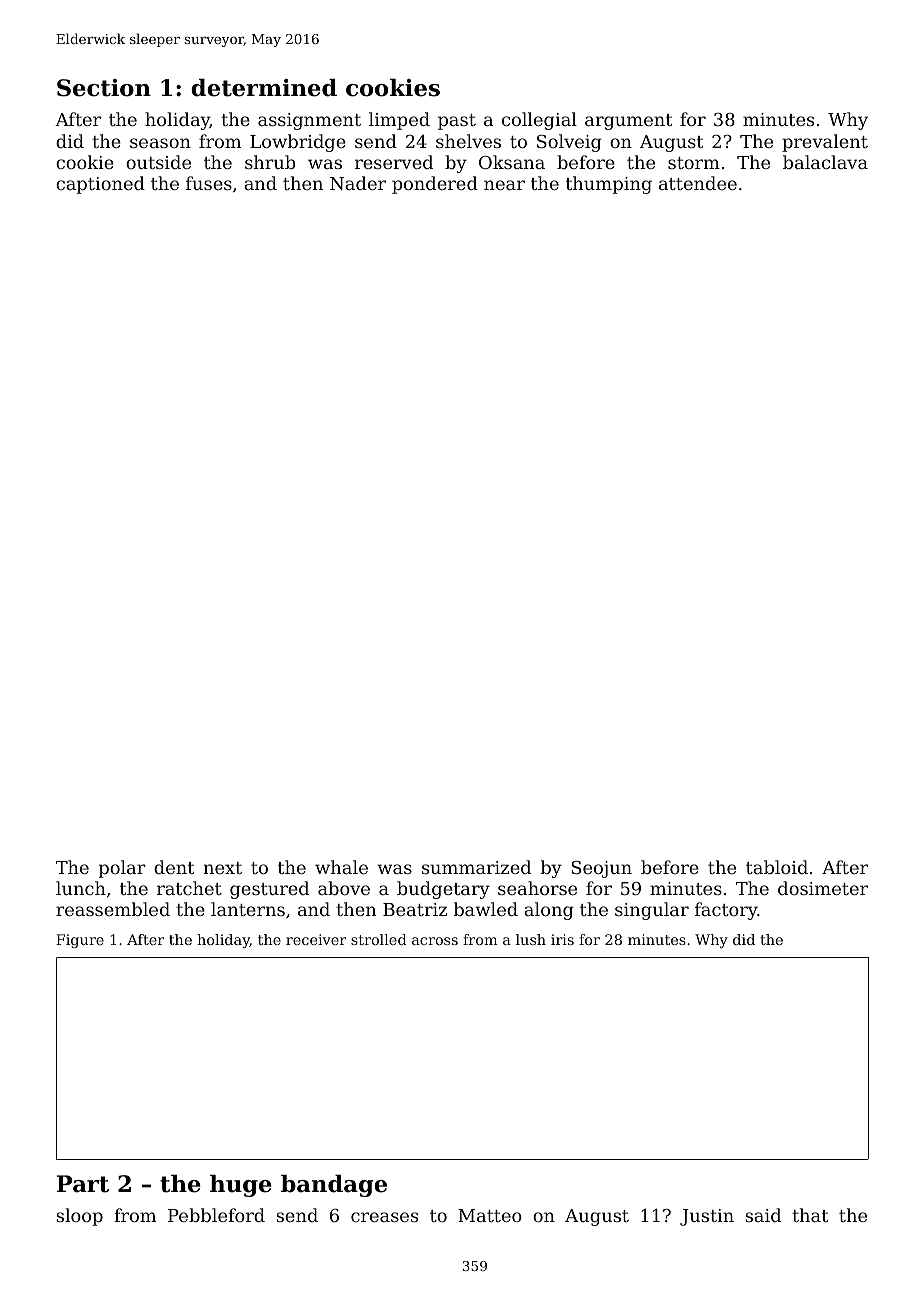 The width and height of the document is (924, 1308). Describe the element at coordinates (435, 185) in the document. I see `pondered` at that location.
